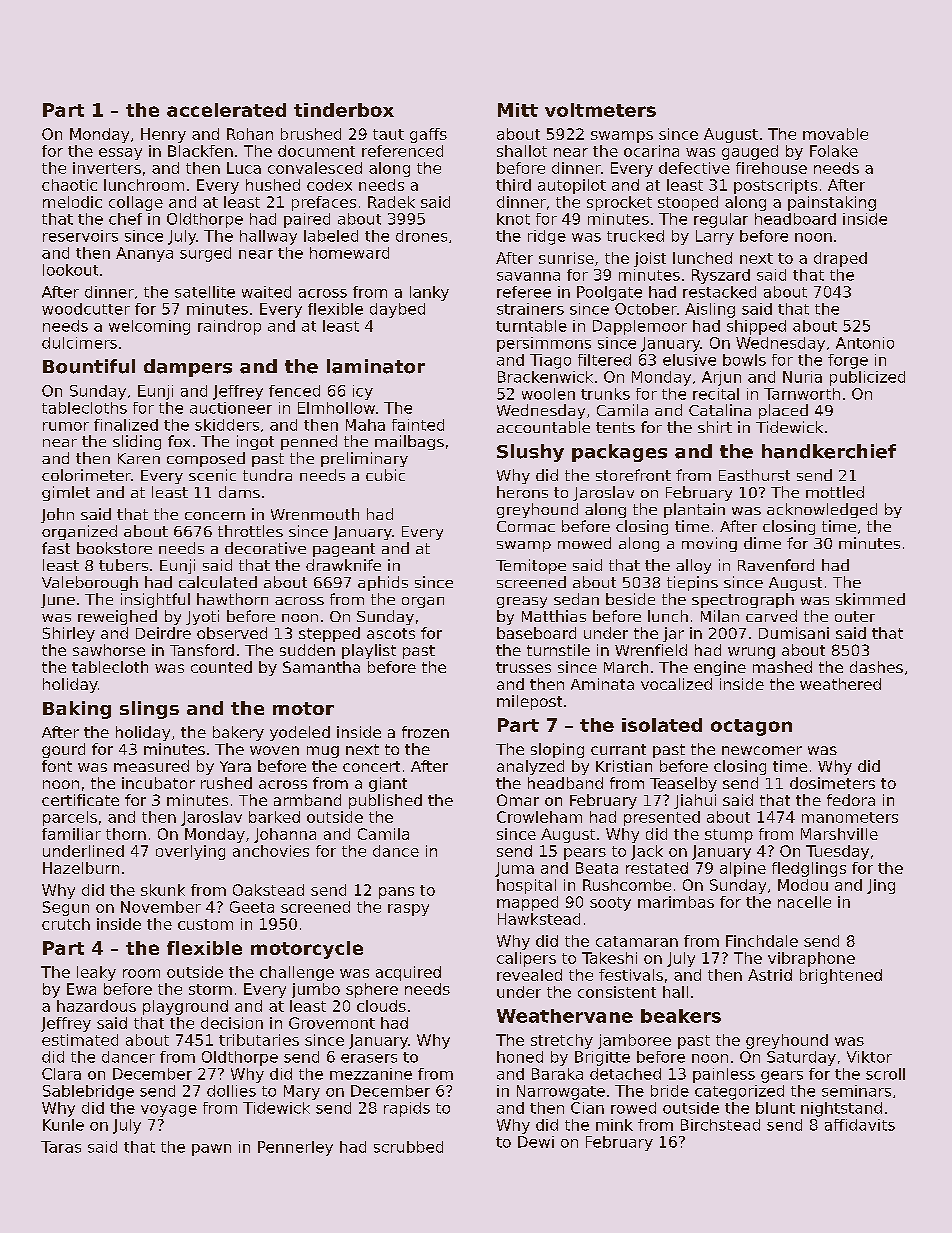  I want to click on Baking, so click(77, 710).
